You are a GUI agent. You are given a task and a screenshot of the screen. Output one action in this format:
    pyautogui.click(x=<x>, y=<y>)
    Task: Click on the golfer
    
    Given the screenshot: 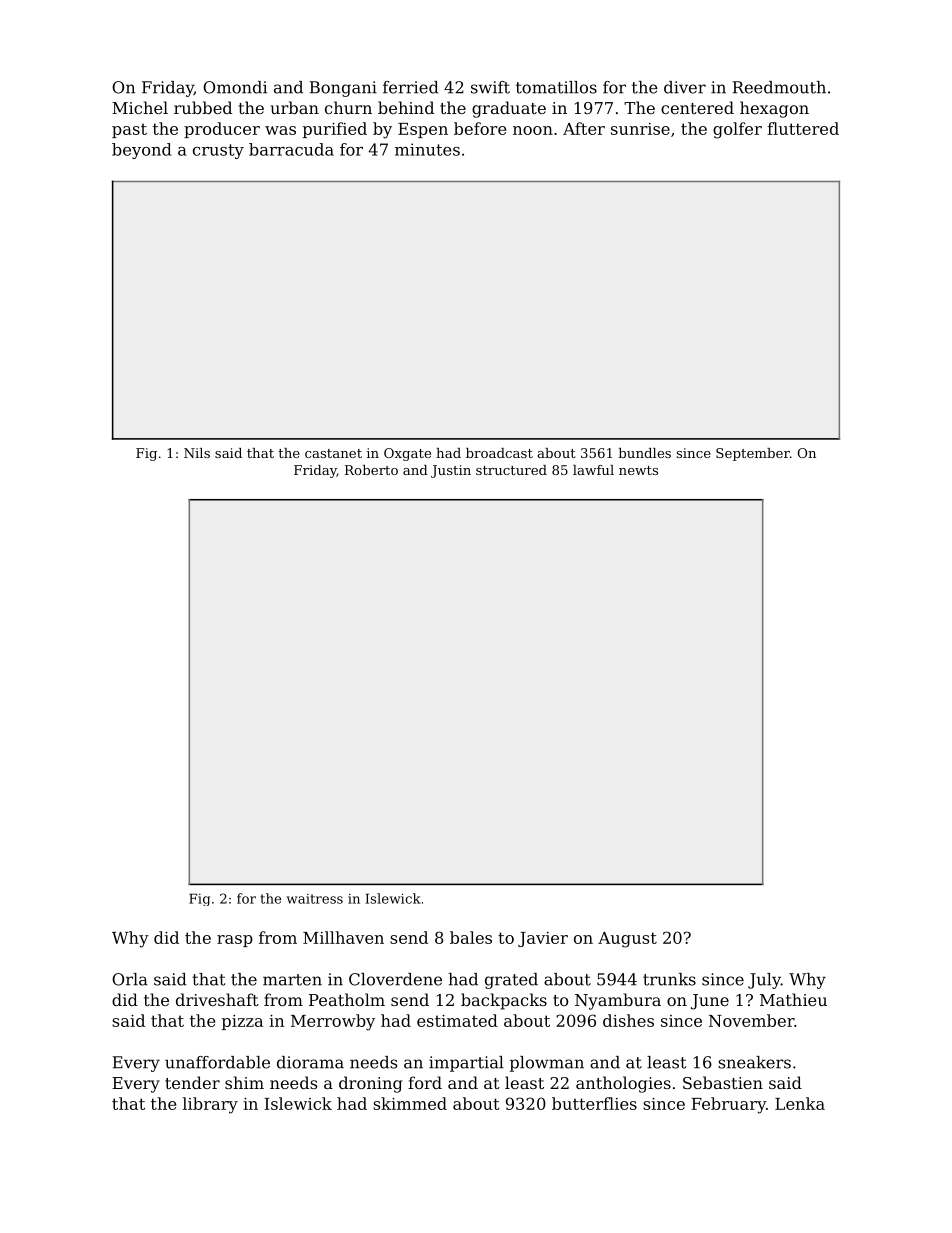 What is the action you would take?
    pyautogui.click(x=737, y=130)
